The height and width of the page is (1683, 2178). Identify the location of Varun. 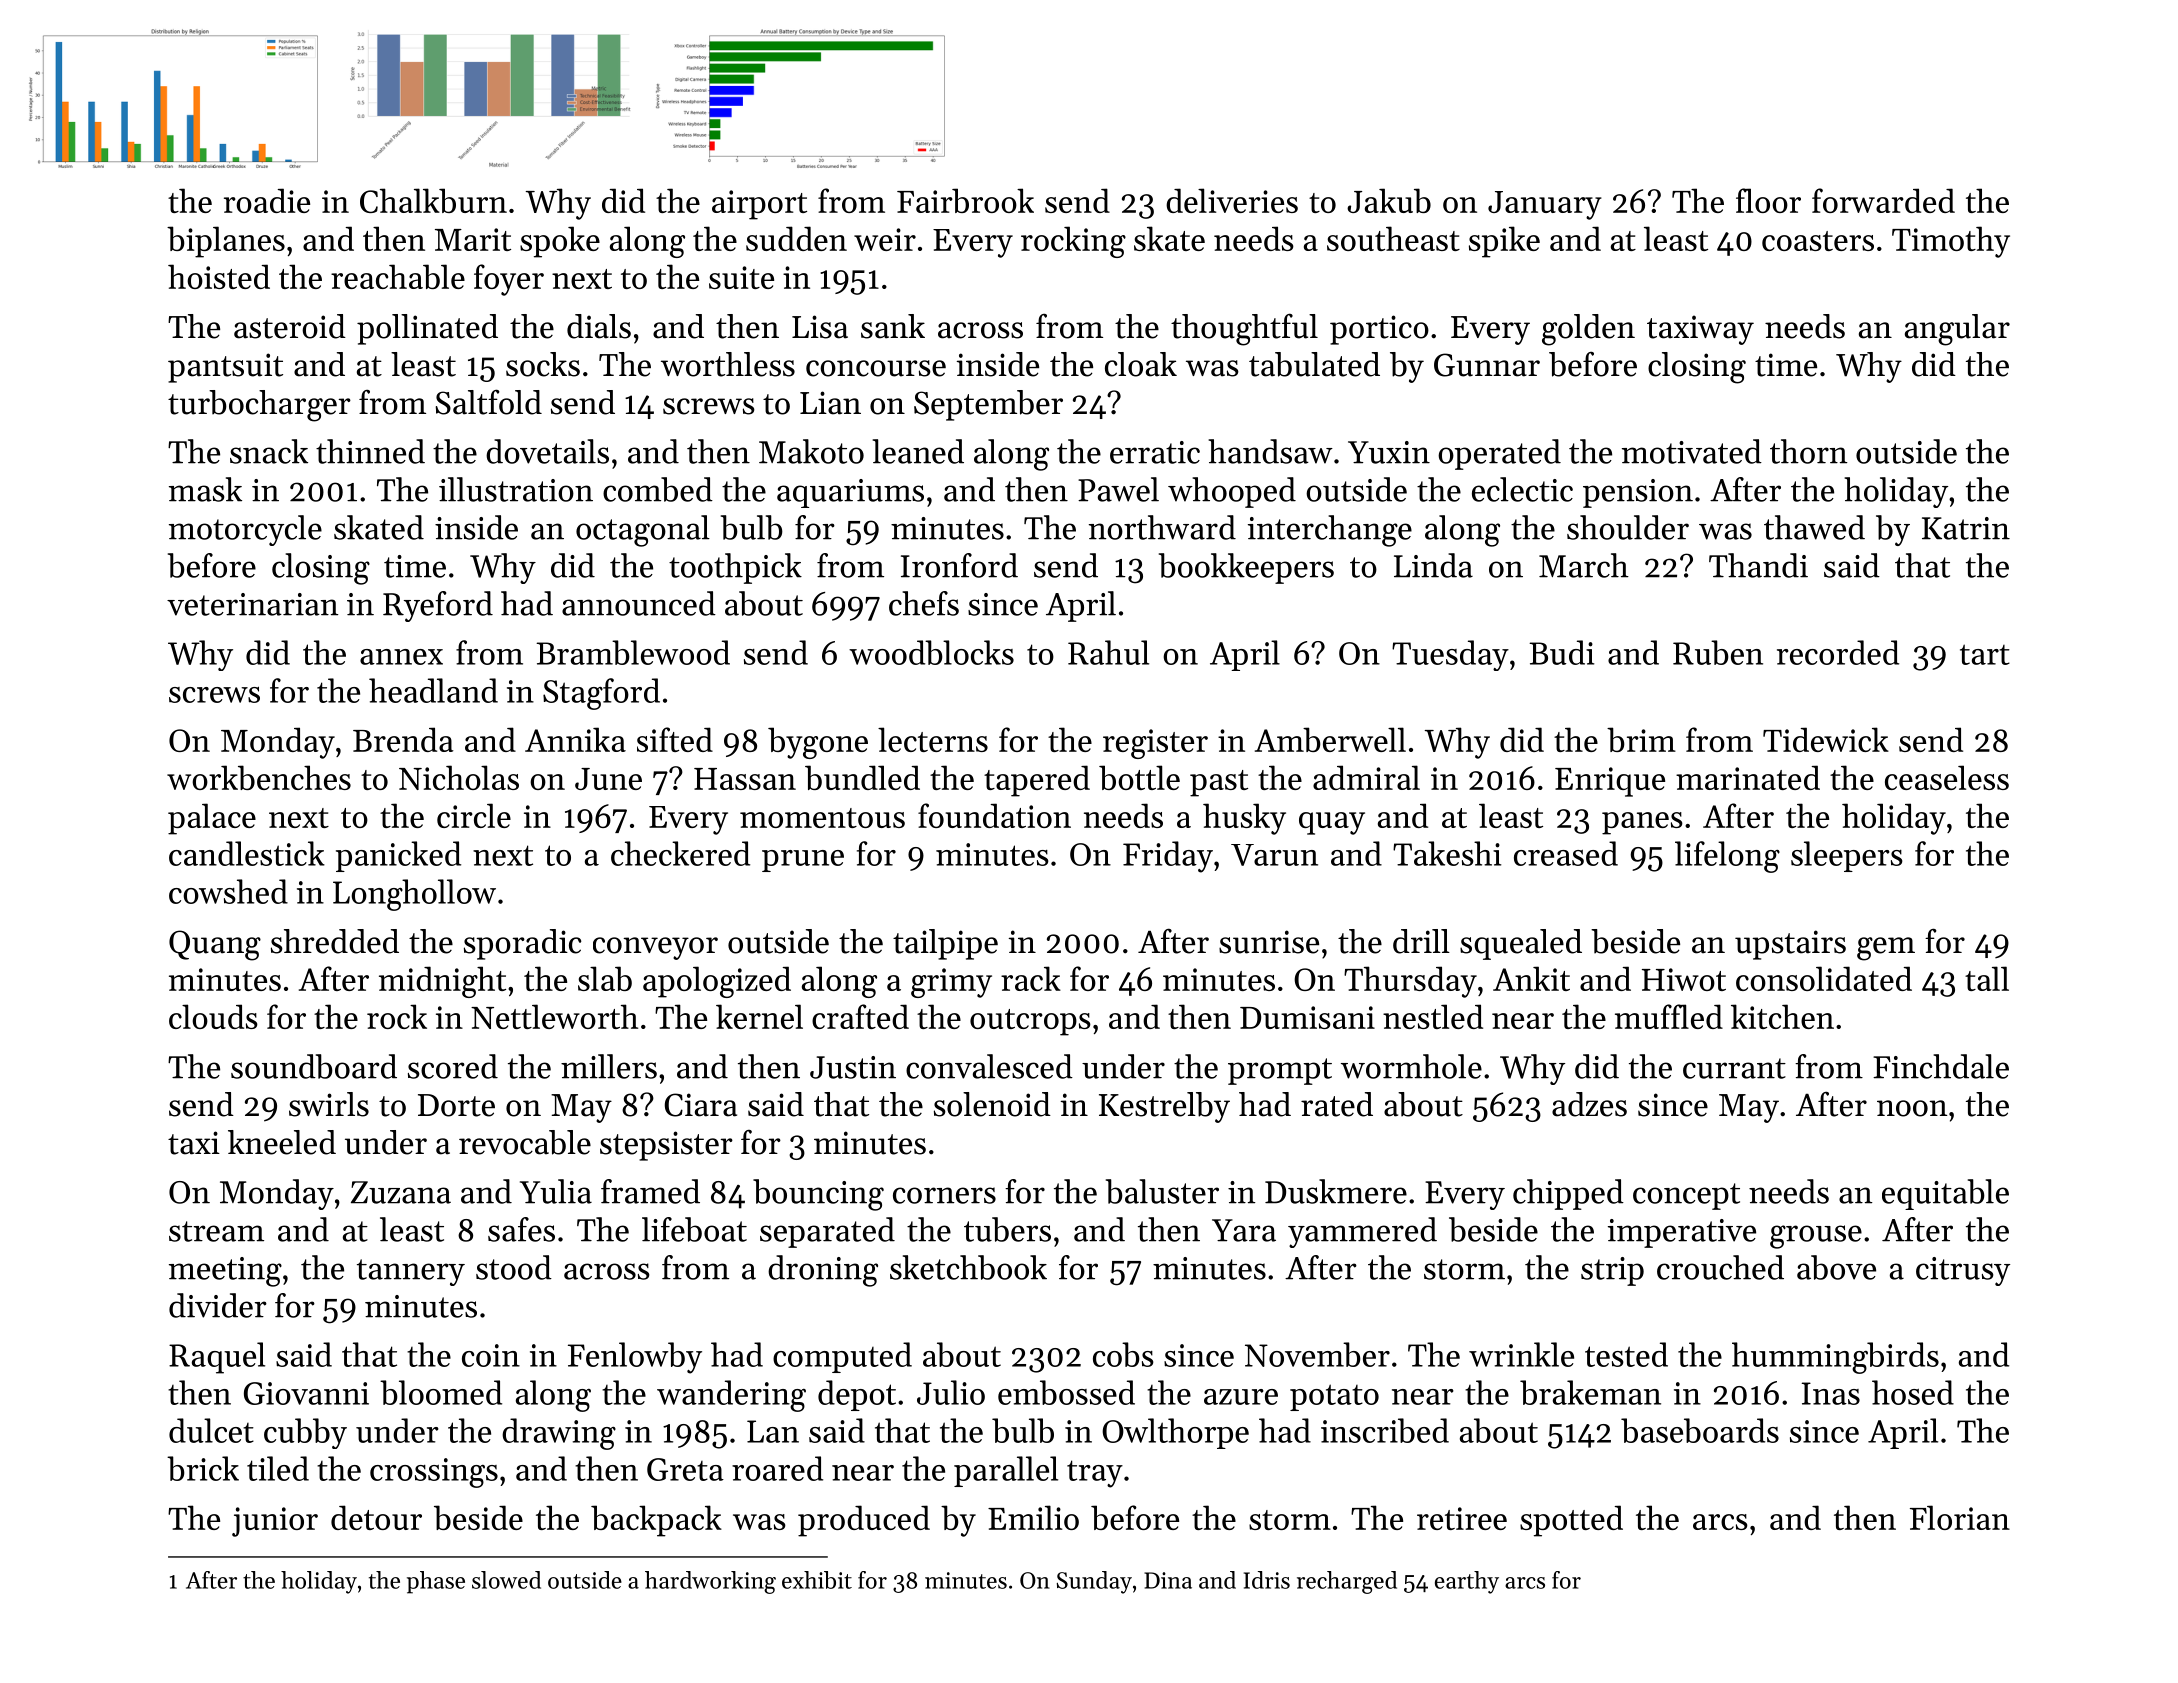
(1274, 855).
